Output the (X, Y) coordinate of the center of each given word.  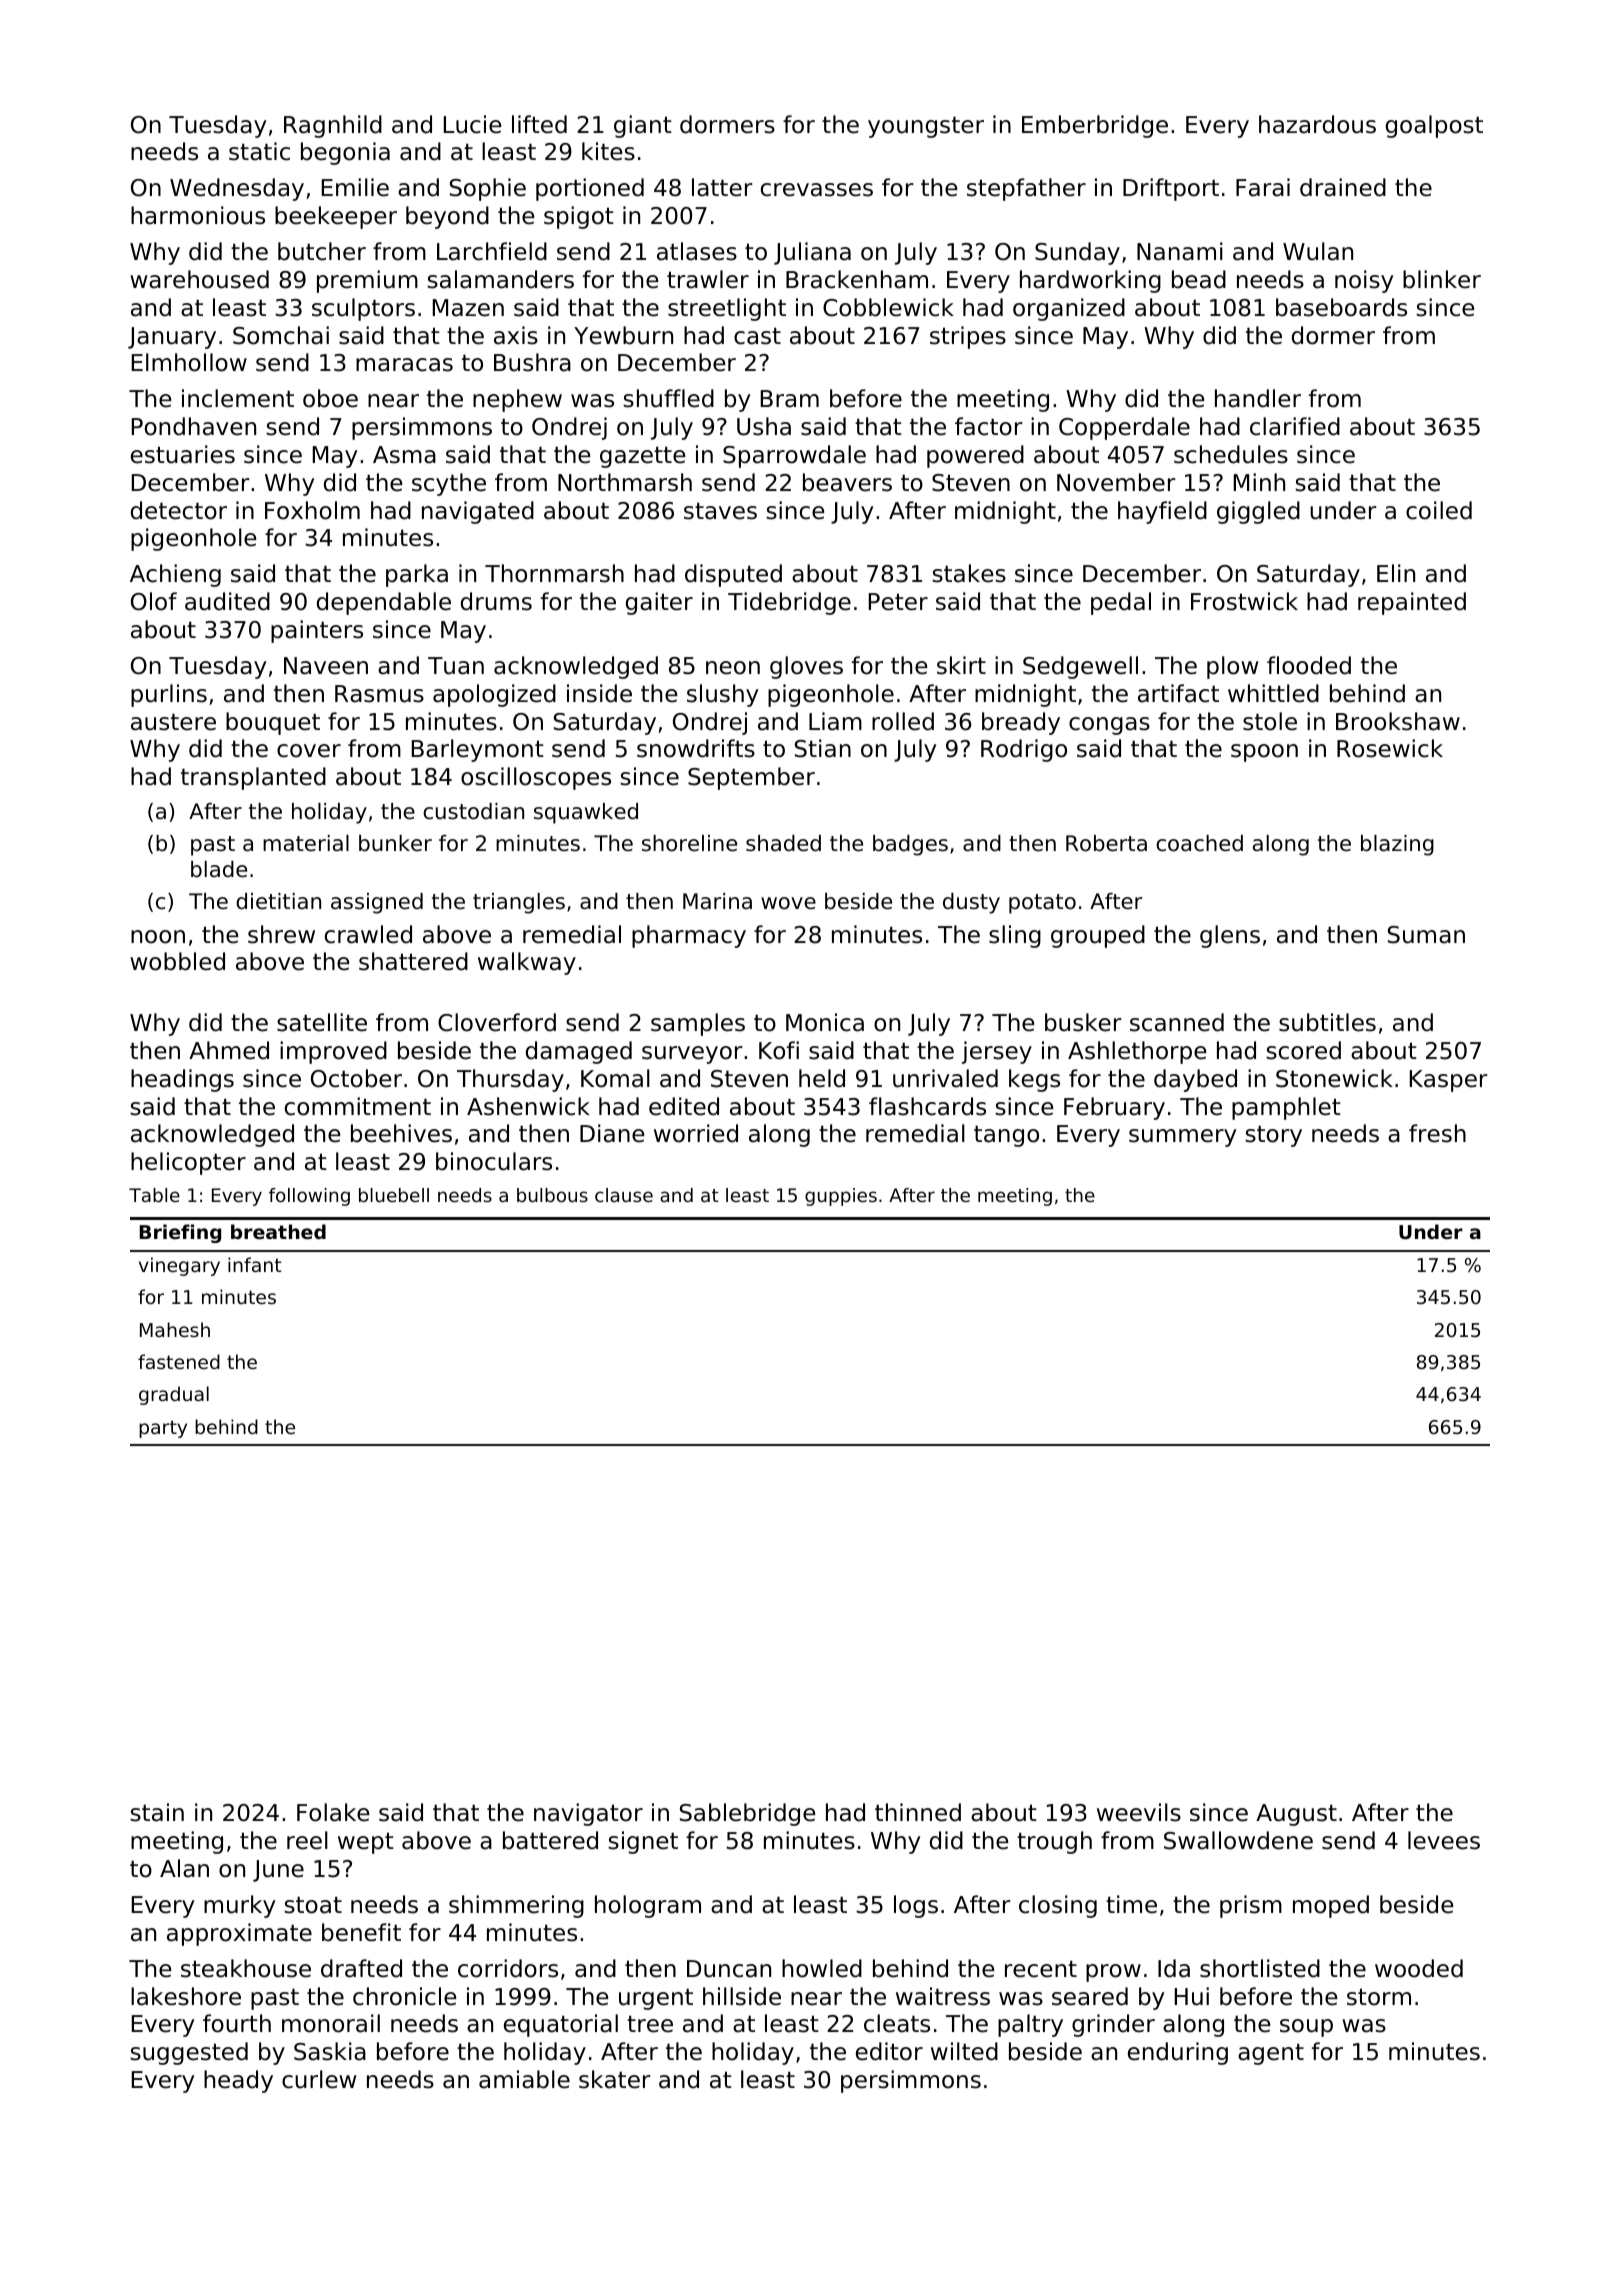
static (259, 151)
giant (643, 126)
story (1273, 1136)
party (163, 1429)
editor (889, 2051)
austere (173, 722)
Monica (825, 1022)
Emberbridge (1095, 126)
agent (1271, 2054)
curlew (319, 2079)
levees (1444, 1840)
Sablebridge (747, 1814)
